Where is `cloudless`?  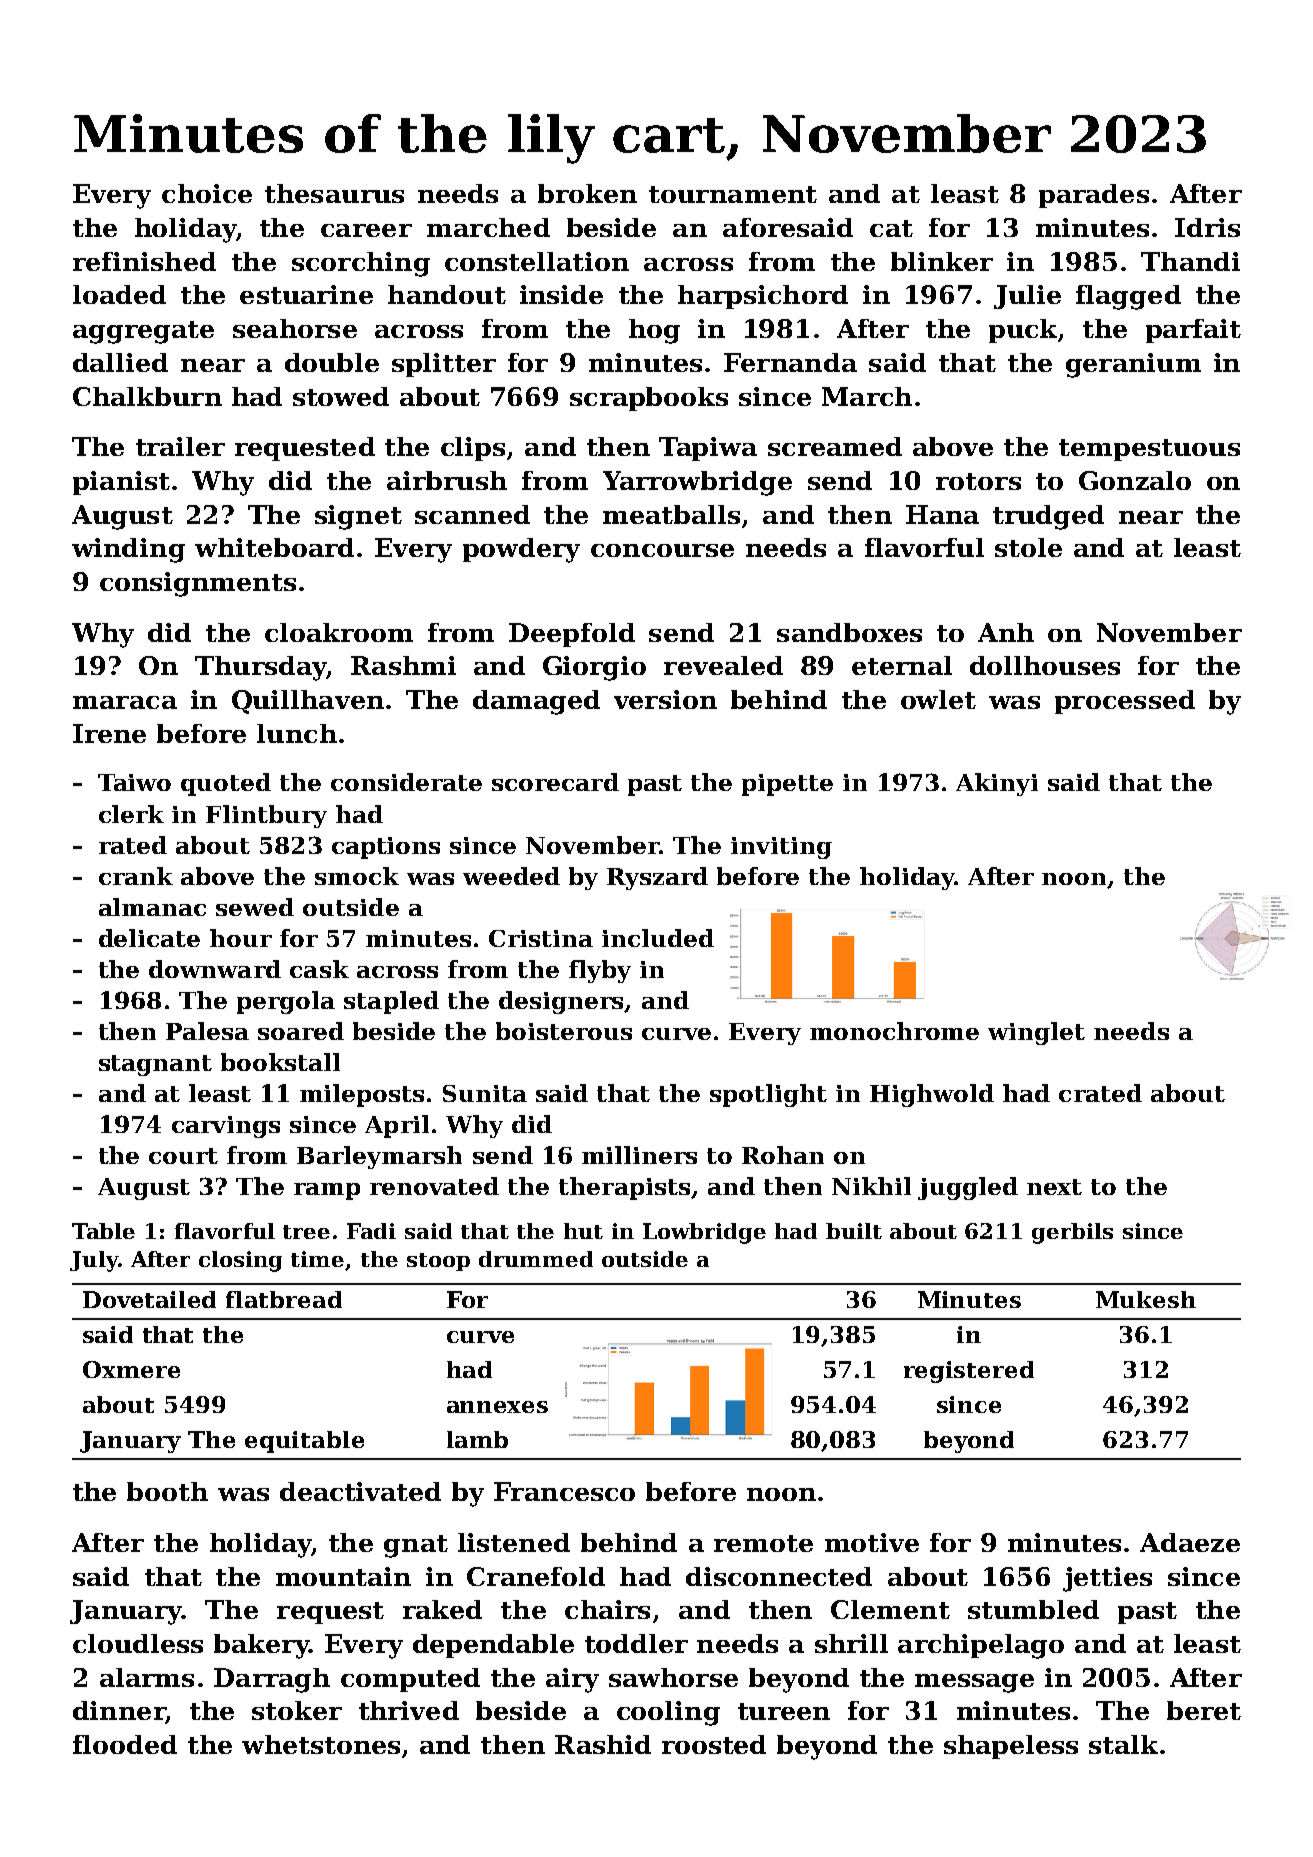 cloudless is located at coordinates (138, 1643).
